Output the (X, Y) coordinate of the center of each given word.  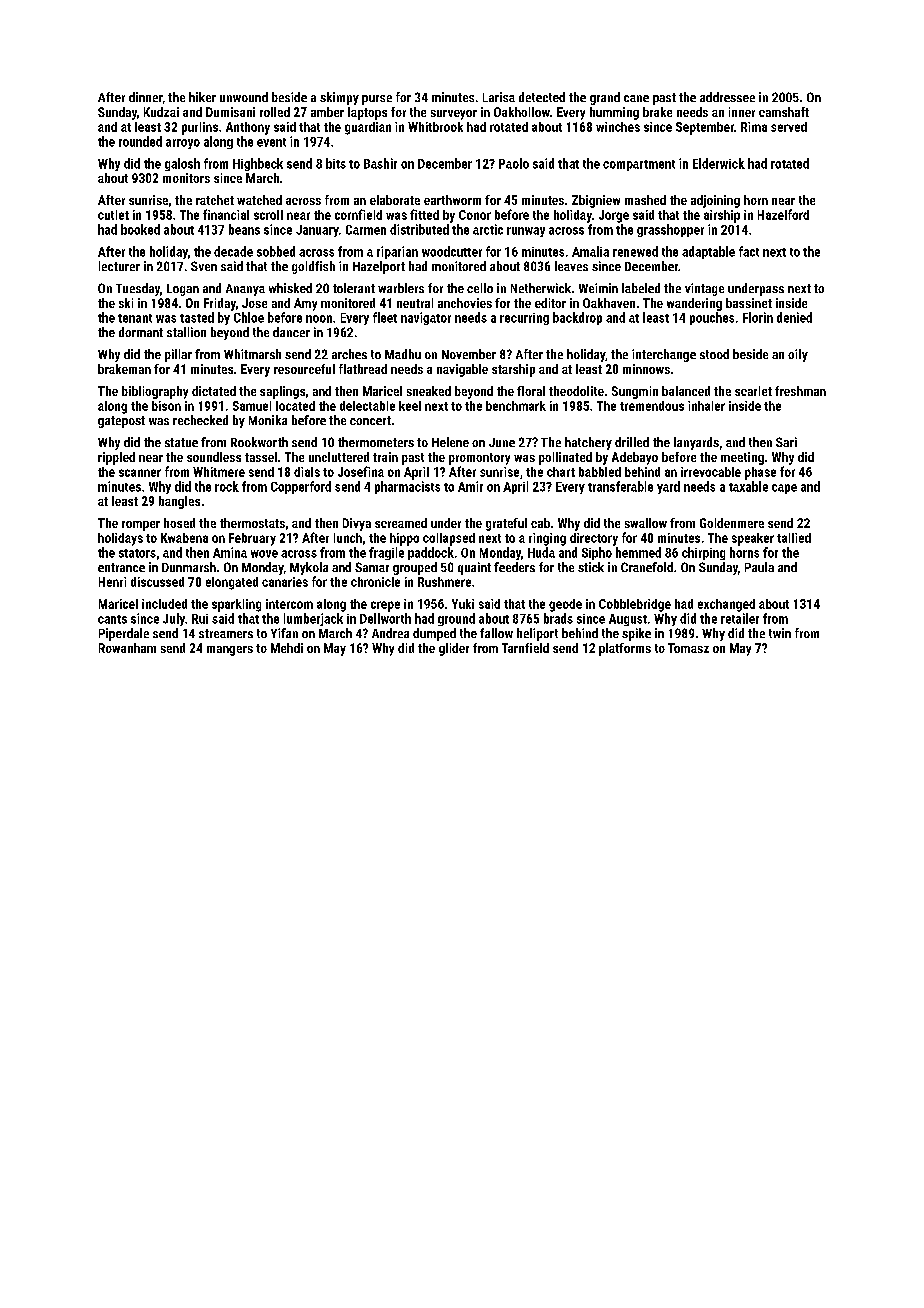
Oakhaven (609, 303)
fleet (385, 317)
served (789, 127)
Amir (470, 486)
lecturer (119, 266)
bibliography (155, 392)
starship (513, 370)
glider (454, 649)
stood (714, 354)
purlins (200, 128)
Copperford (301, 487)
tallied (794, 538)
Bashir (380, 163)
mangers (230, 651)
